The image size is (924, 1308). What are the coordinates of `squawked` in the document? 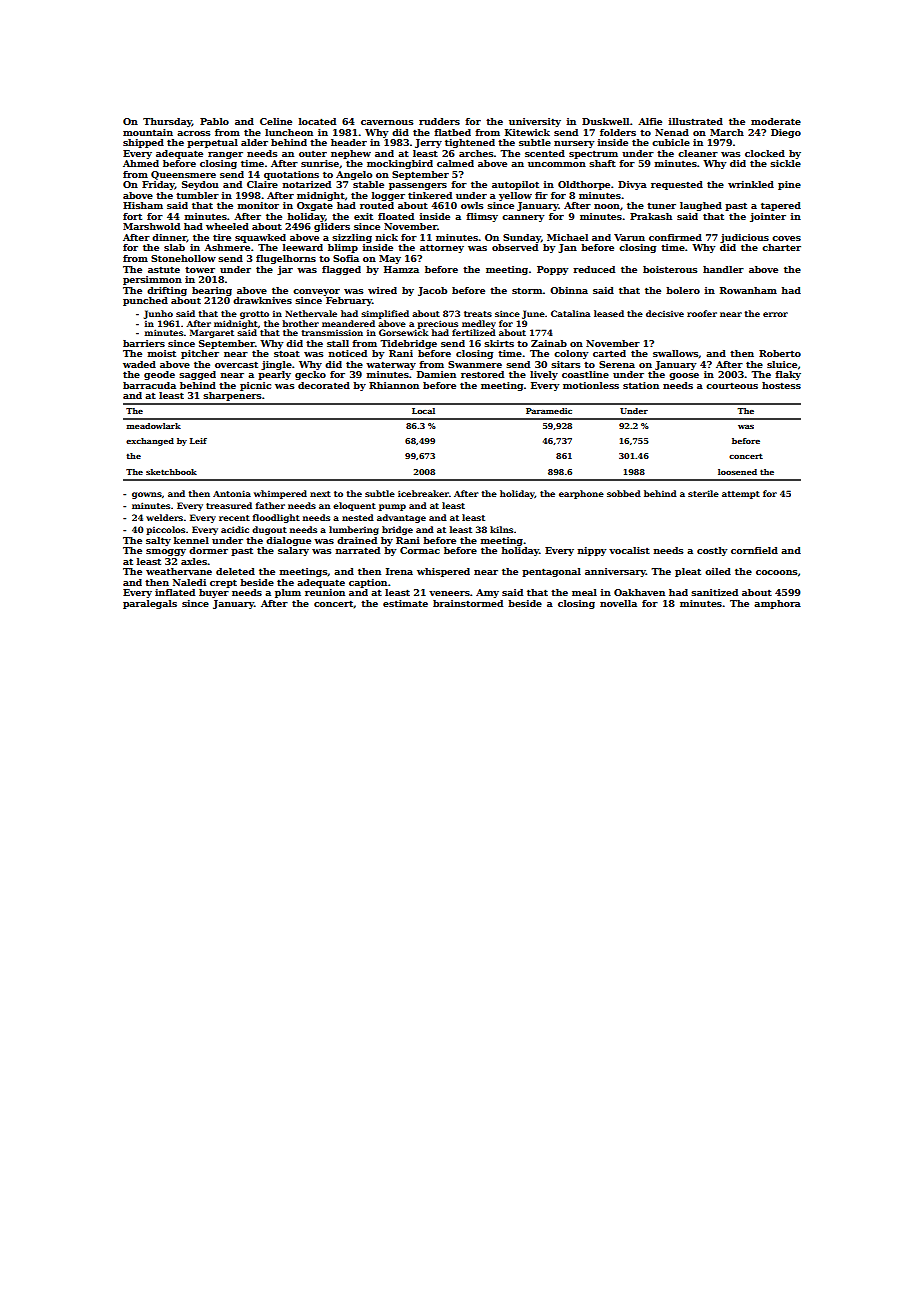 It's located at (260, 238).
